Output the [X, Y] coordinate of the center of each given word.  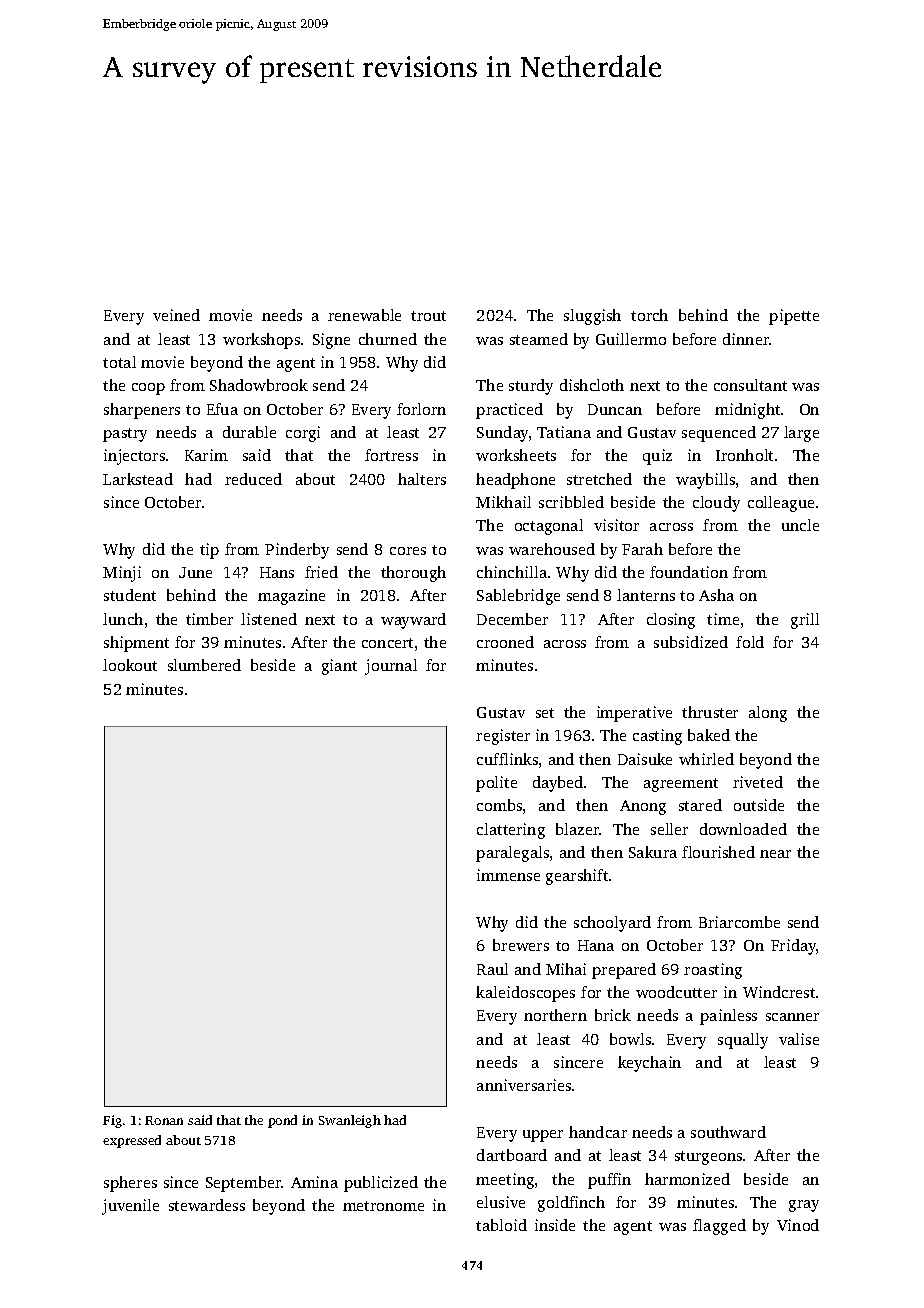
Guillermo [631, 339]
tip [209, 551]
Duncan [615, 409]
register [503, 737]
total [119, 362]
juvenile [130, 1207]
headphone [515, 481]
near [775, 854]
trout [428, 316]
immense [508, 875]
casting [657, 737]
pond [282, 1121]
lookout [130, 665]
